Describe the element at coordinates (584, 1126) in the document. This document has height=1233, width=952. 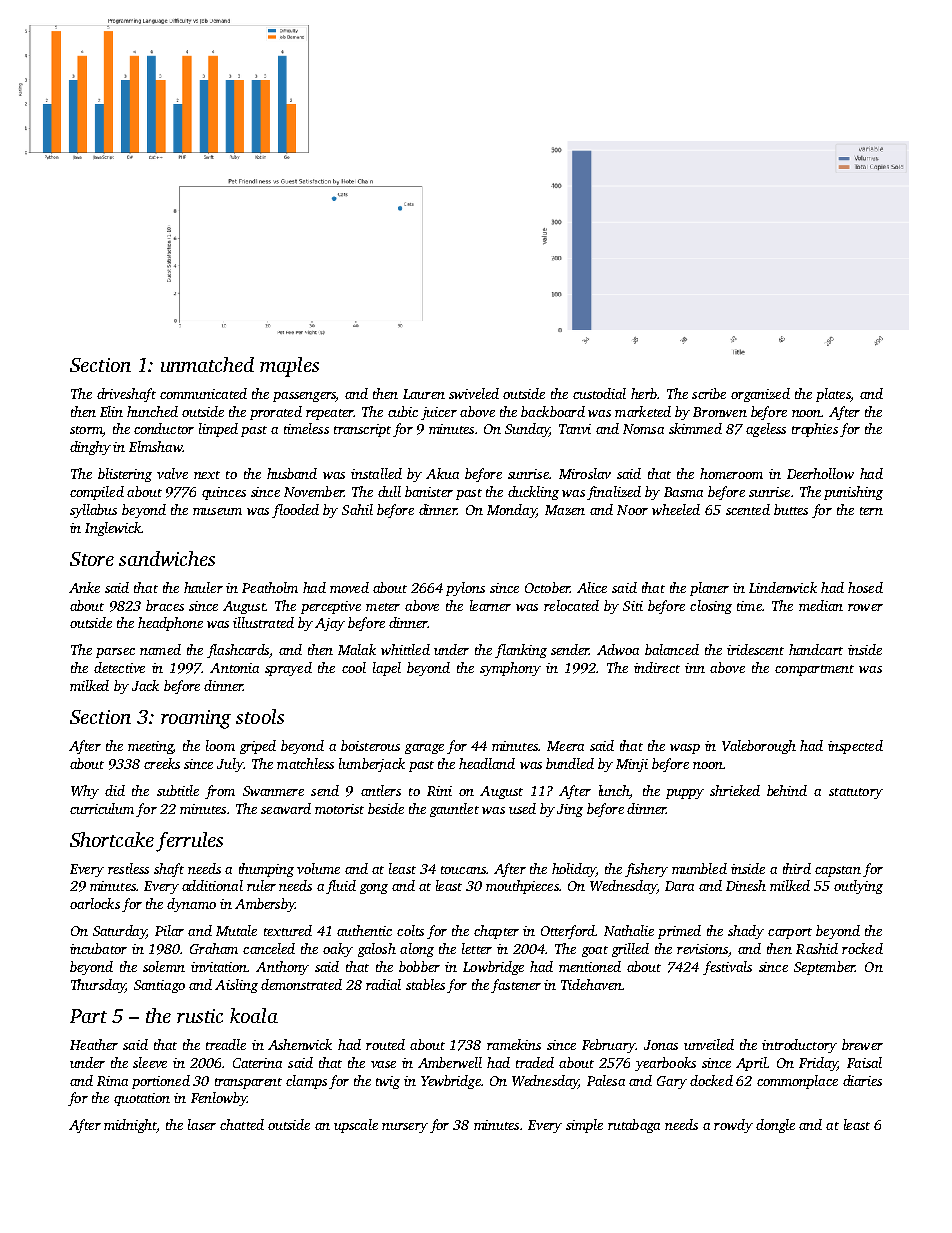
I see `simple` at that location.
